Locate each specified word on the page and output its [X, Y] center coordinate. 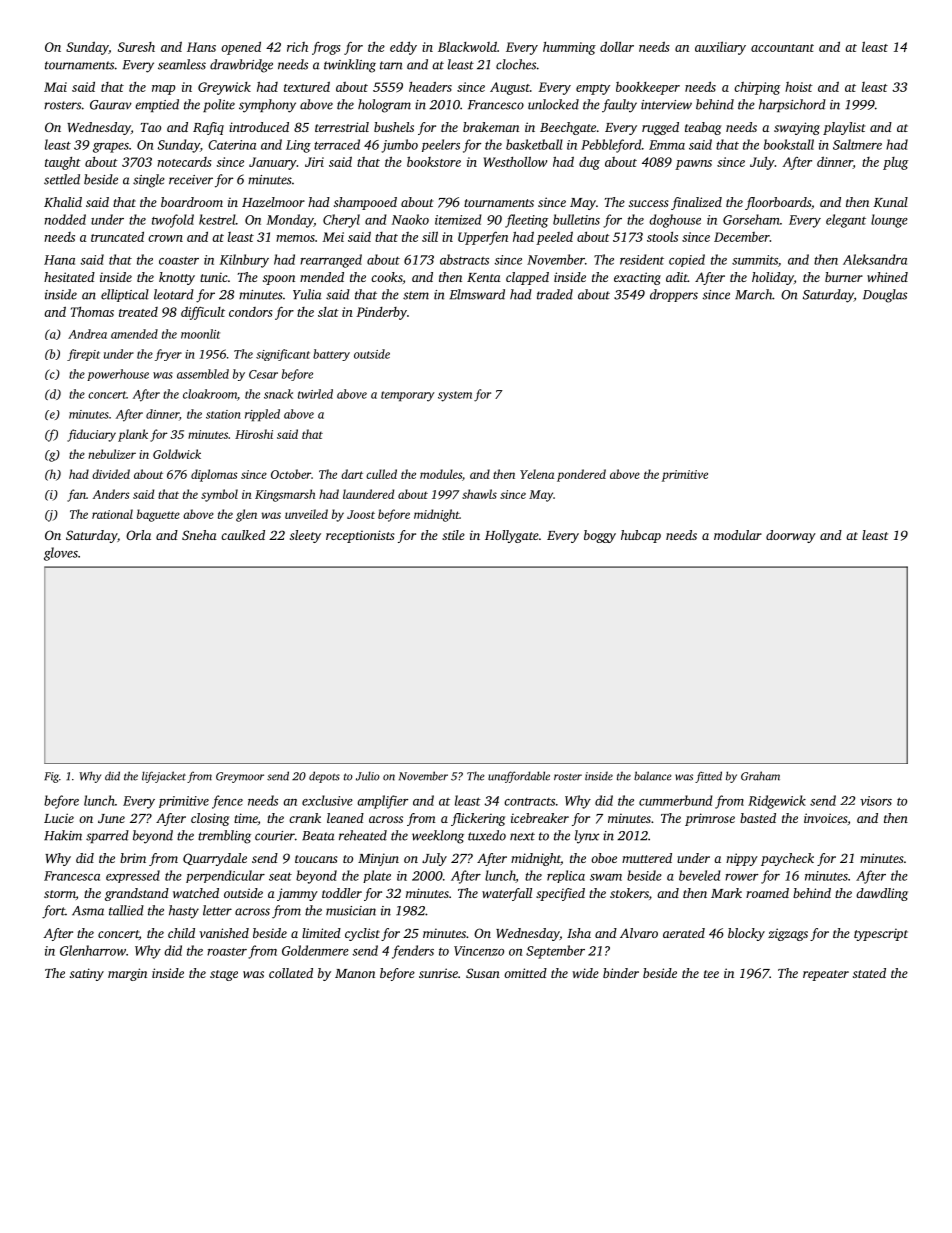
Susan [483, 973]
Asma [88, 911]
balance [653, 776]
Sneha [199, 535]
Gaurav [111, 105]
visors [876, 801]
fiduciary [91, 435]
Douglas [885, 296]
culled [381, 474]
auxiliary [720, 48]
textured [307, 86]
